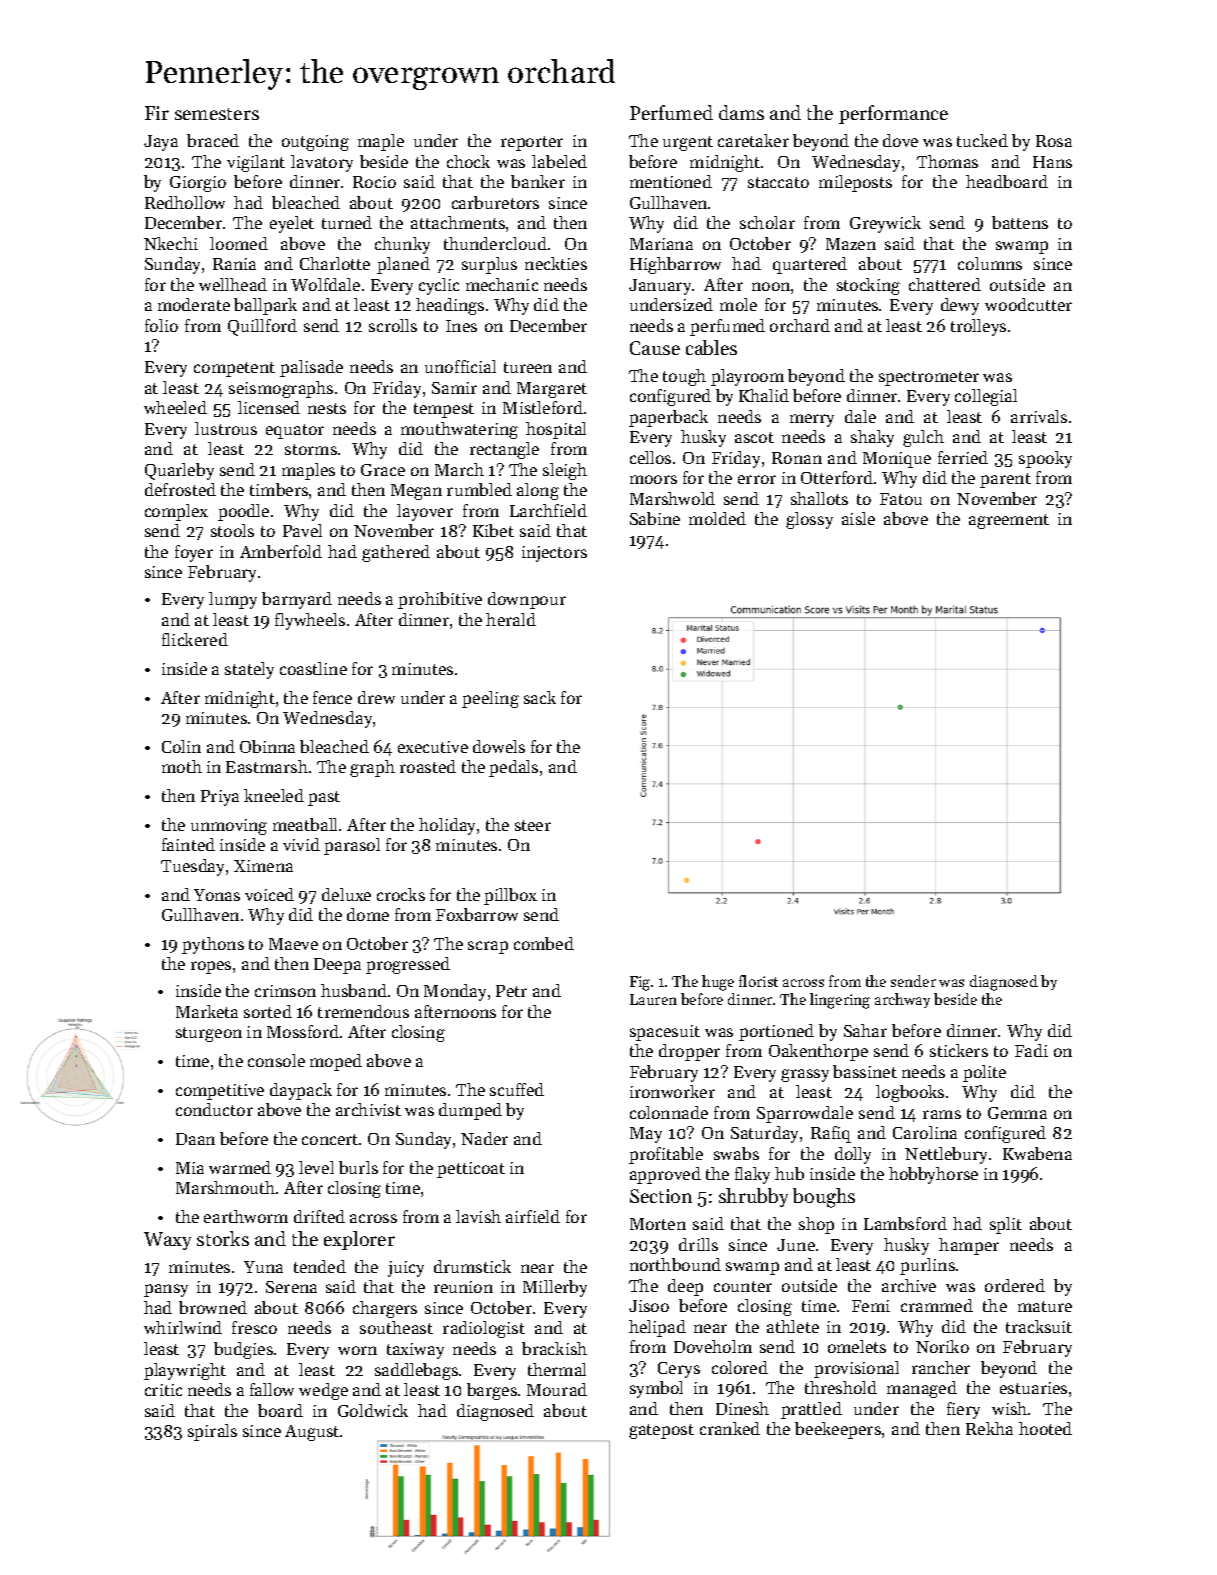 Image resolution: width=1217 pixels, height=1575 pixels. I want to click on reporter, so click(532, 143).
